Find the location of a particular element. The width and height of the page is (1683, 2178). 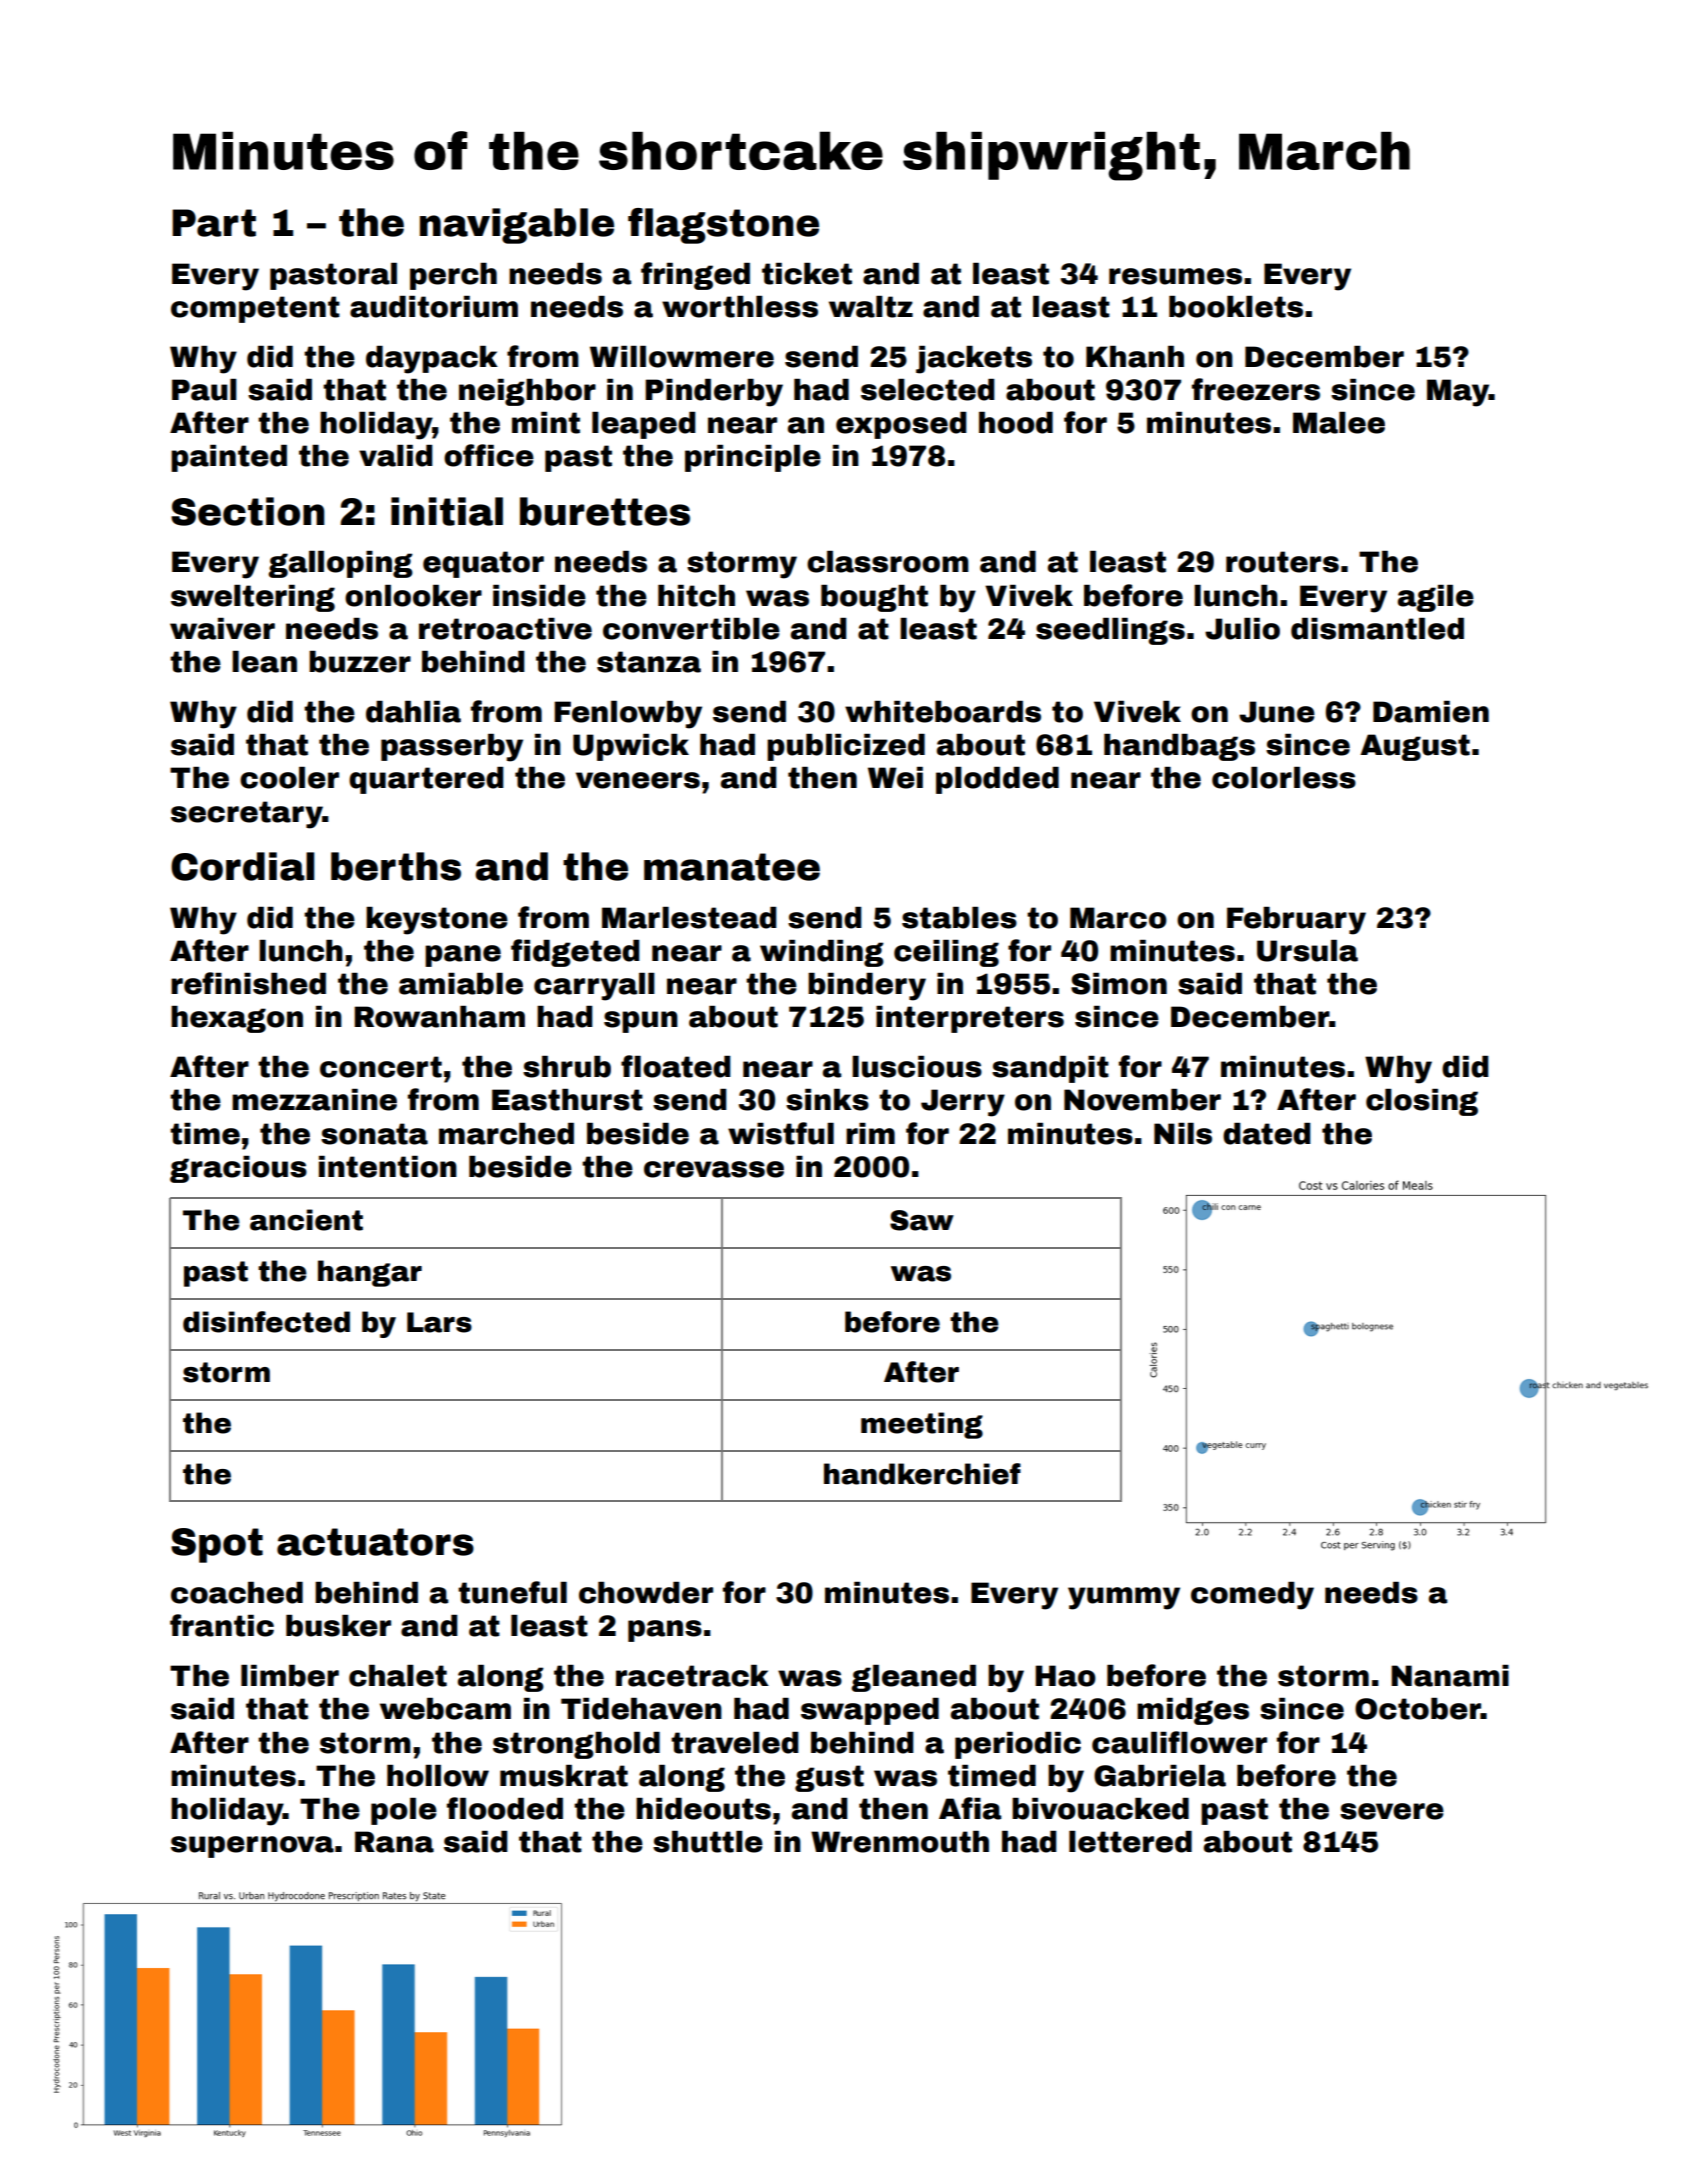

fringed is located at coordinates (695, 276).
